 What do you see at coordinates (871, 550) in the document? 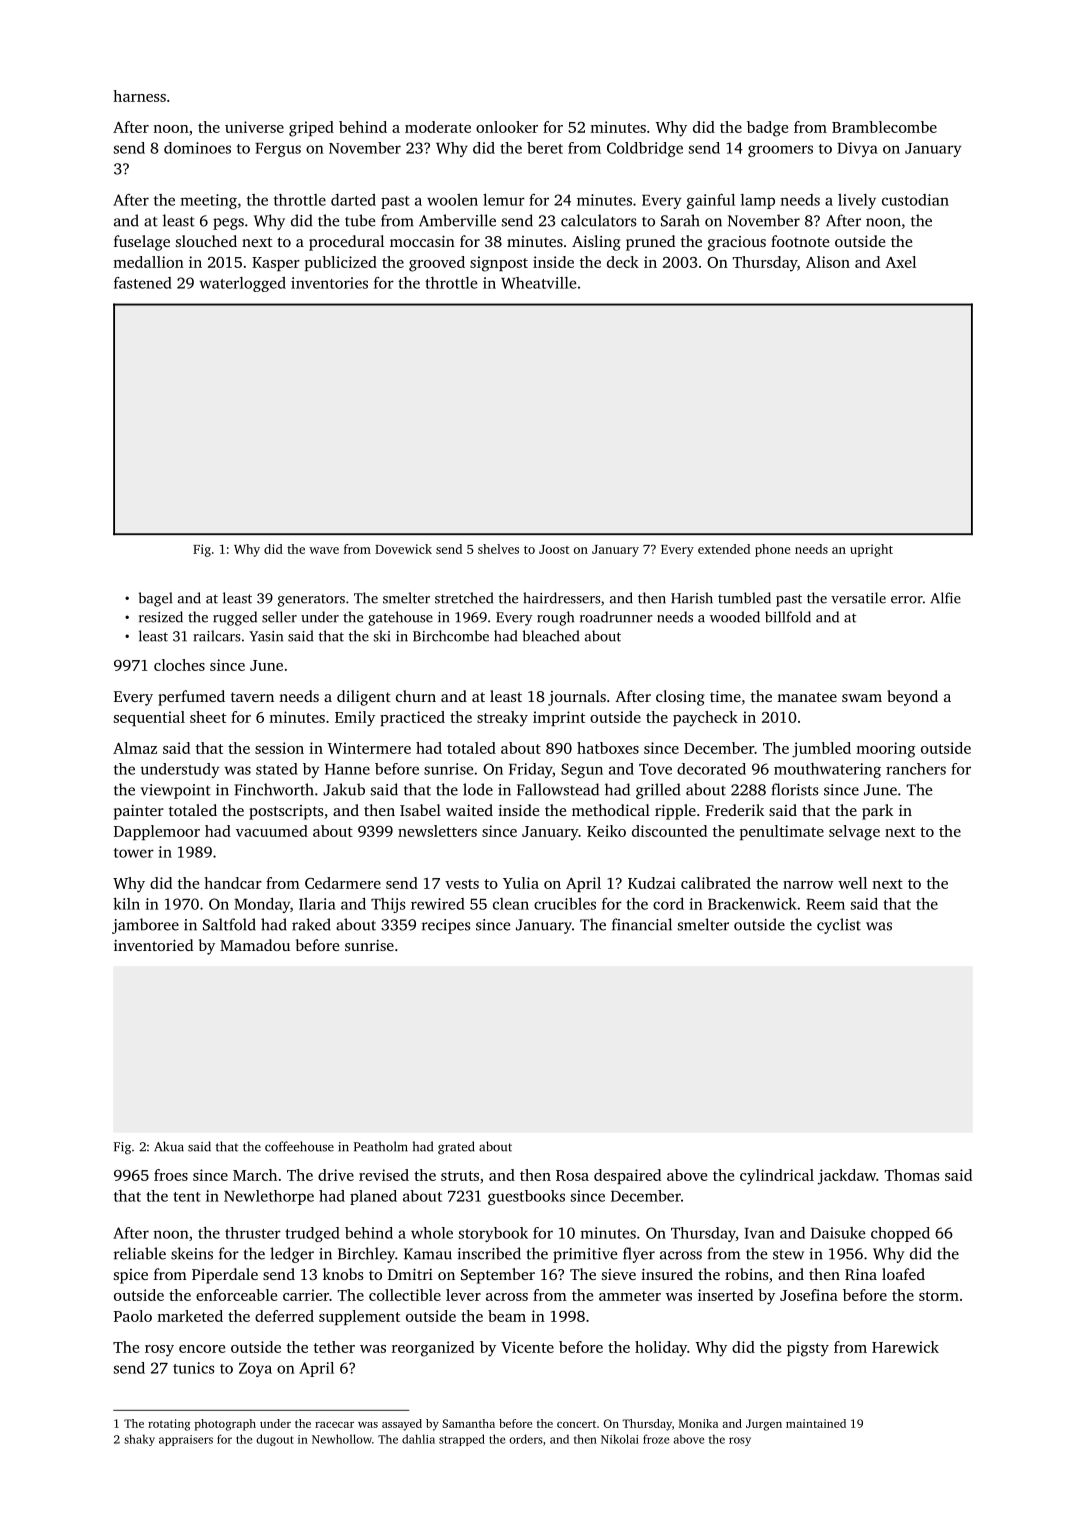
I see `upright` at bounding box center [871, 550].
